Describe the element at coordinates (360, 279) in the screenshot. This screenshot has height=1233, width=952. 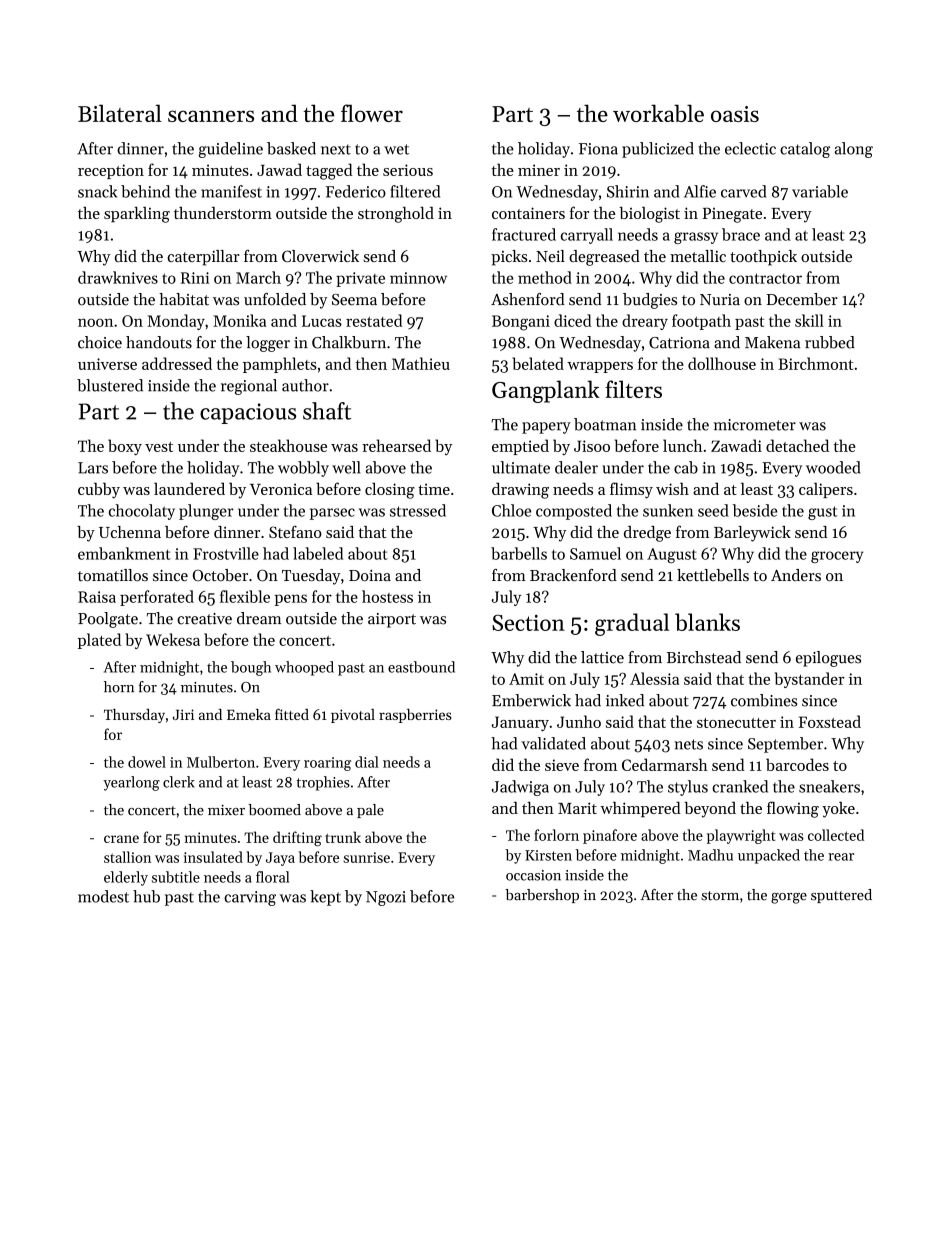
I see `private` at that location.
